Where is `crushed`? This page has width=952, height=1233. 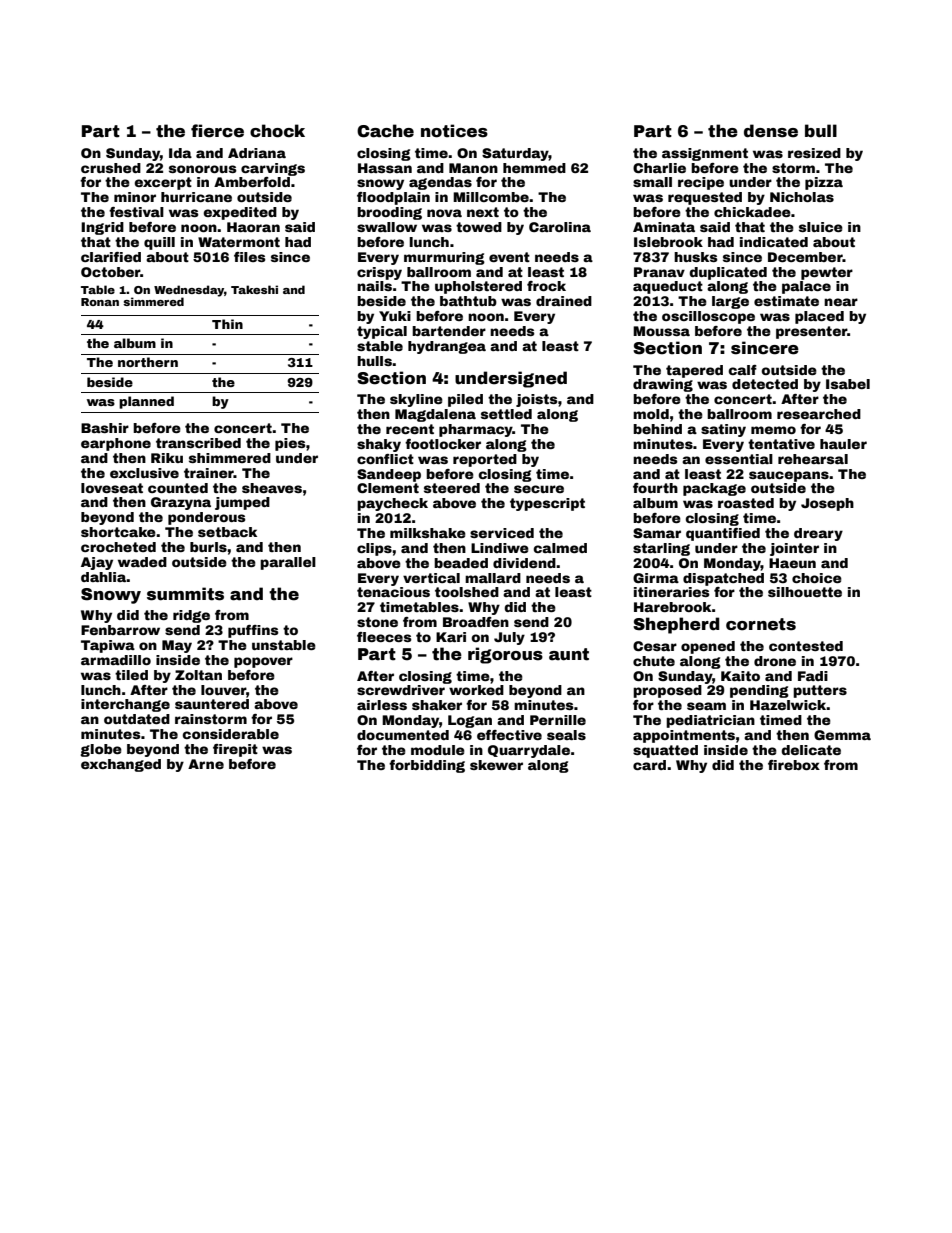 crushed is located at coordinates (111, 168).
